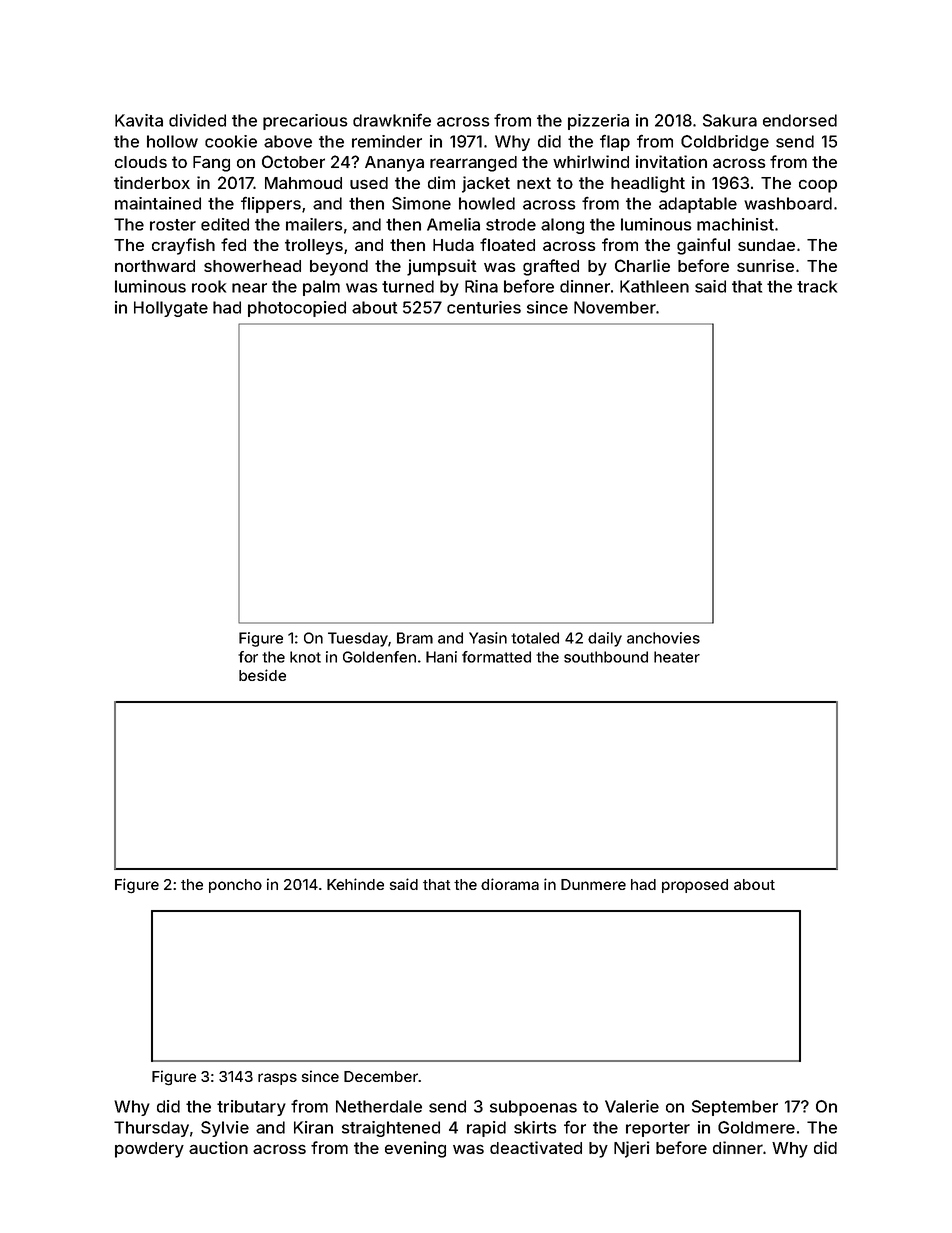 The height and width of the page is (1233, 952). Describe the element at coordinates (415, 638) in the page. I see `Bram` at that location.
